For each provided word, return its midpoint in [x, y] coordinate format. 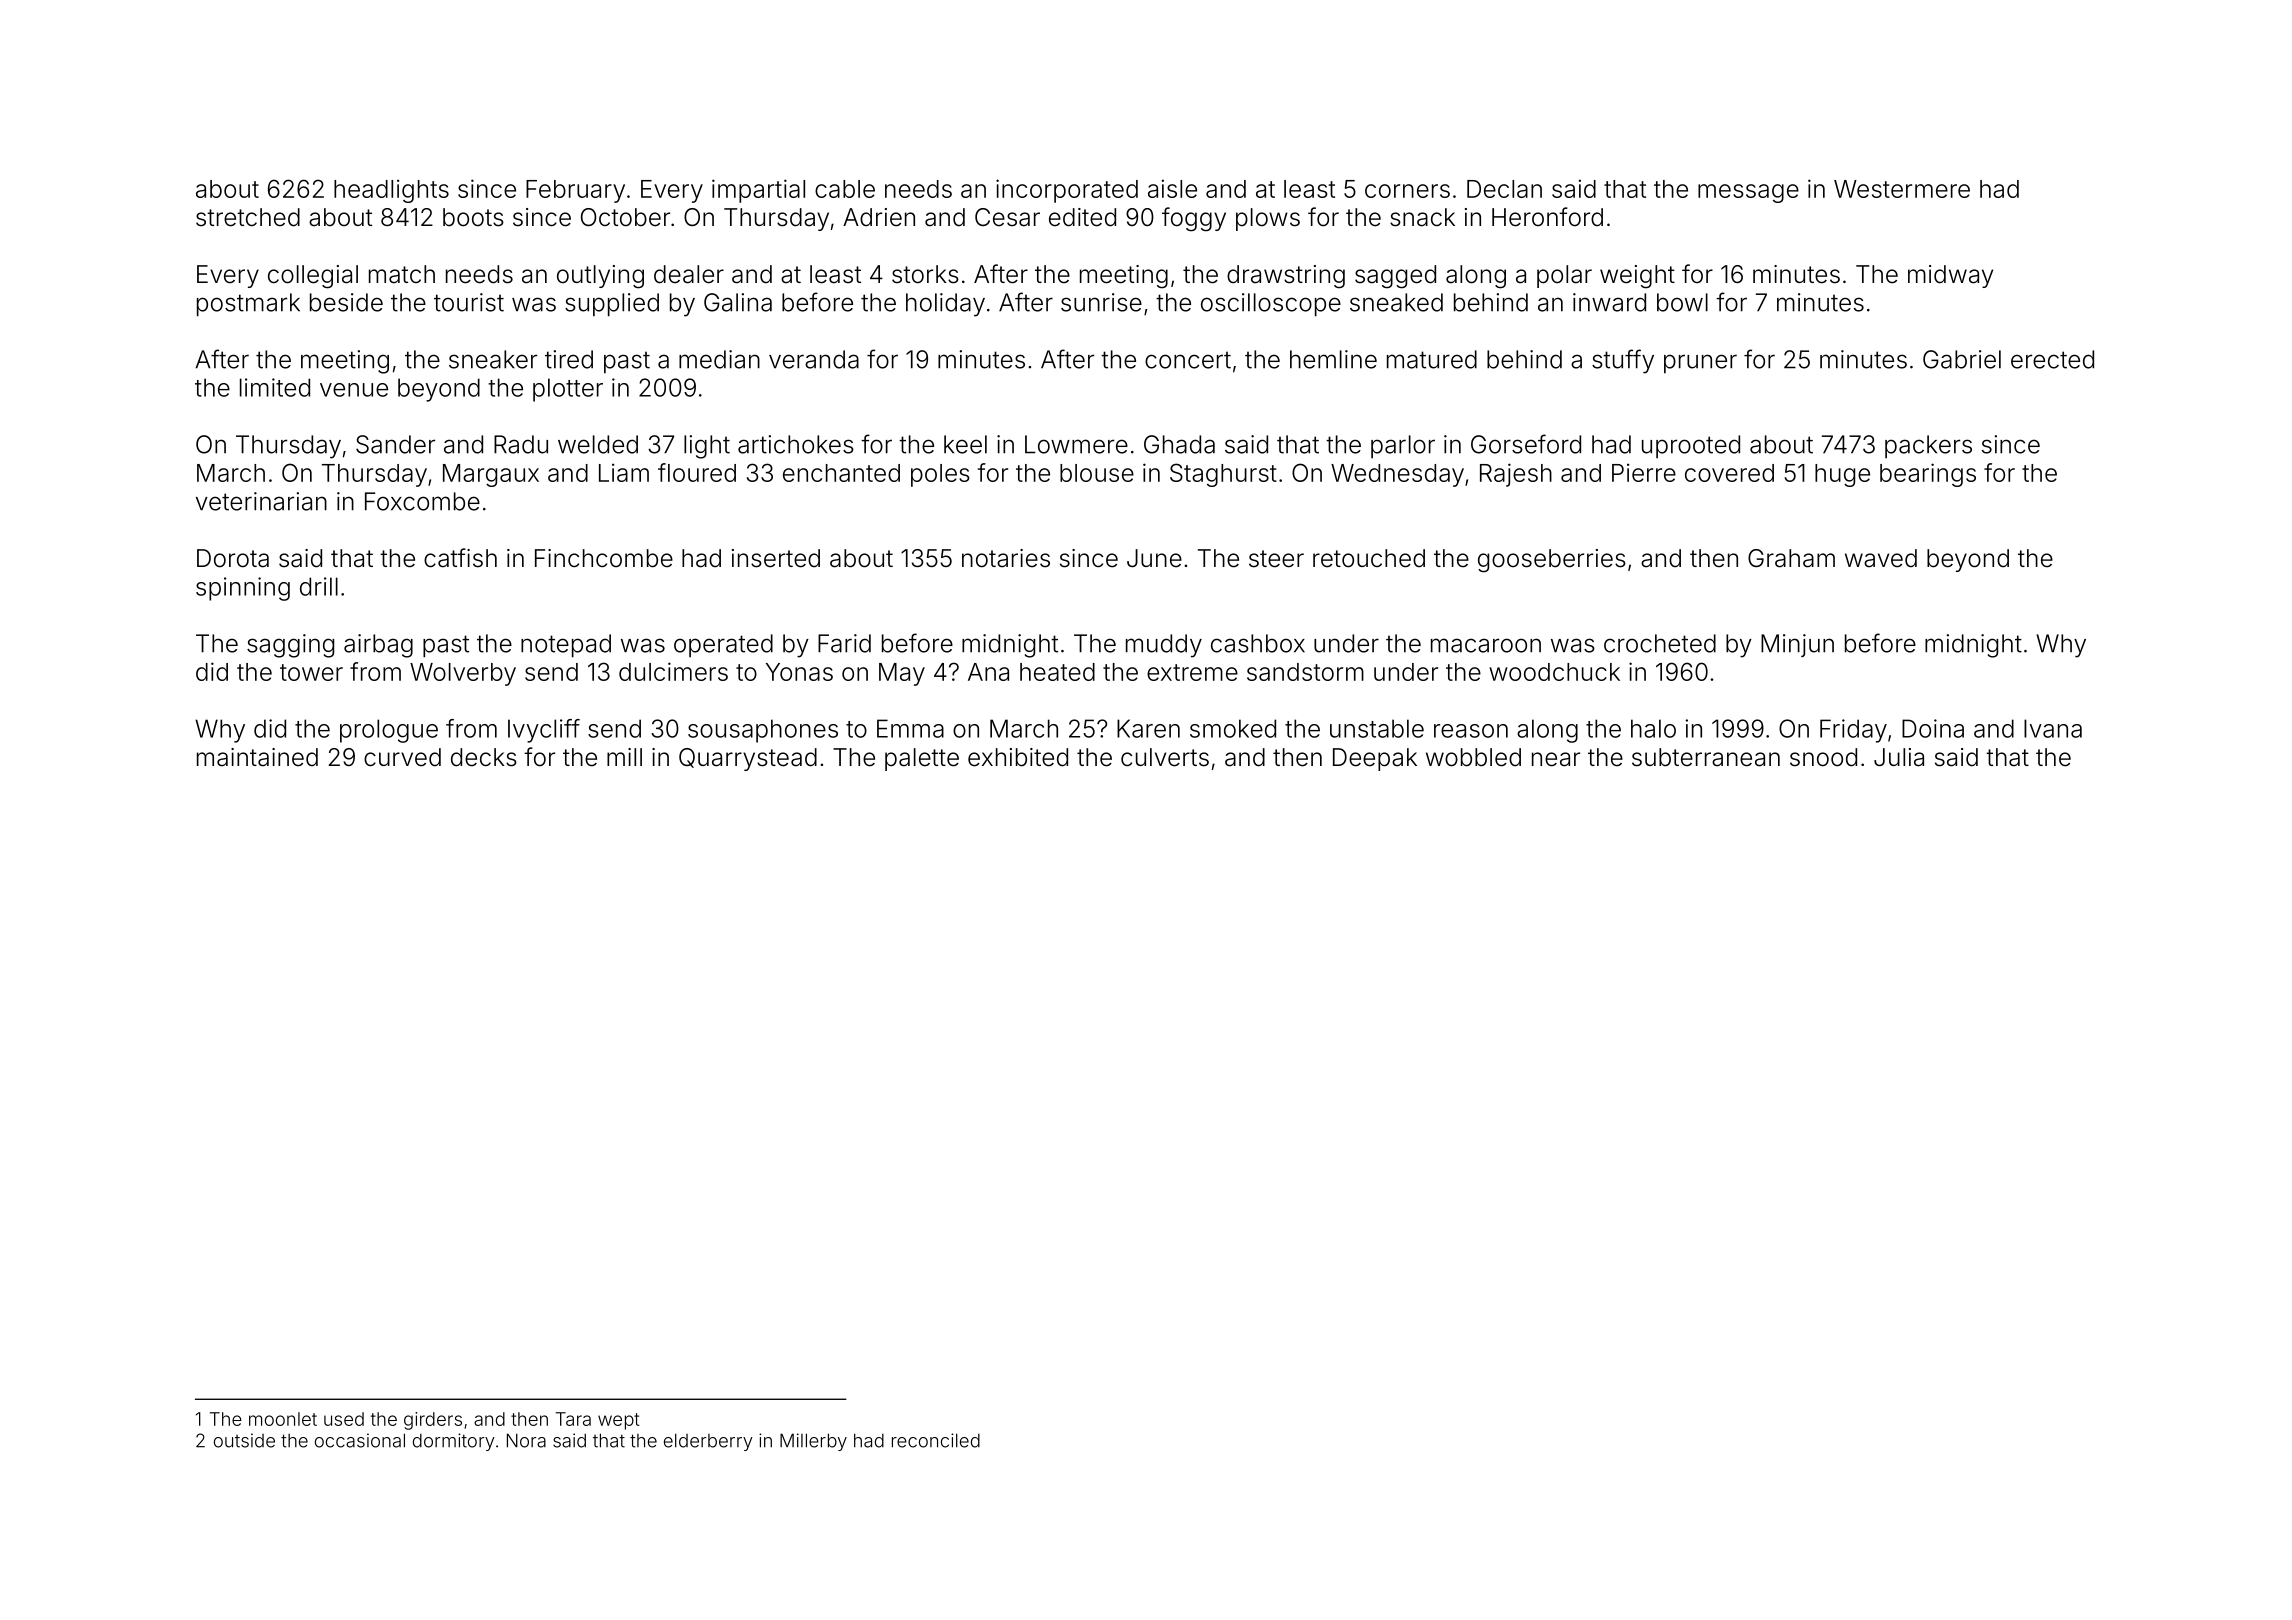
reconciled [936, 1440]
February [575, 191]
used [344, 1419]
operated [723, 645]
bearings [1928, 475]
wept [619, 1421]
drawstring [1286, 277]
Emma [910, 728]
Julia [1899, 757]
